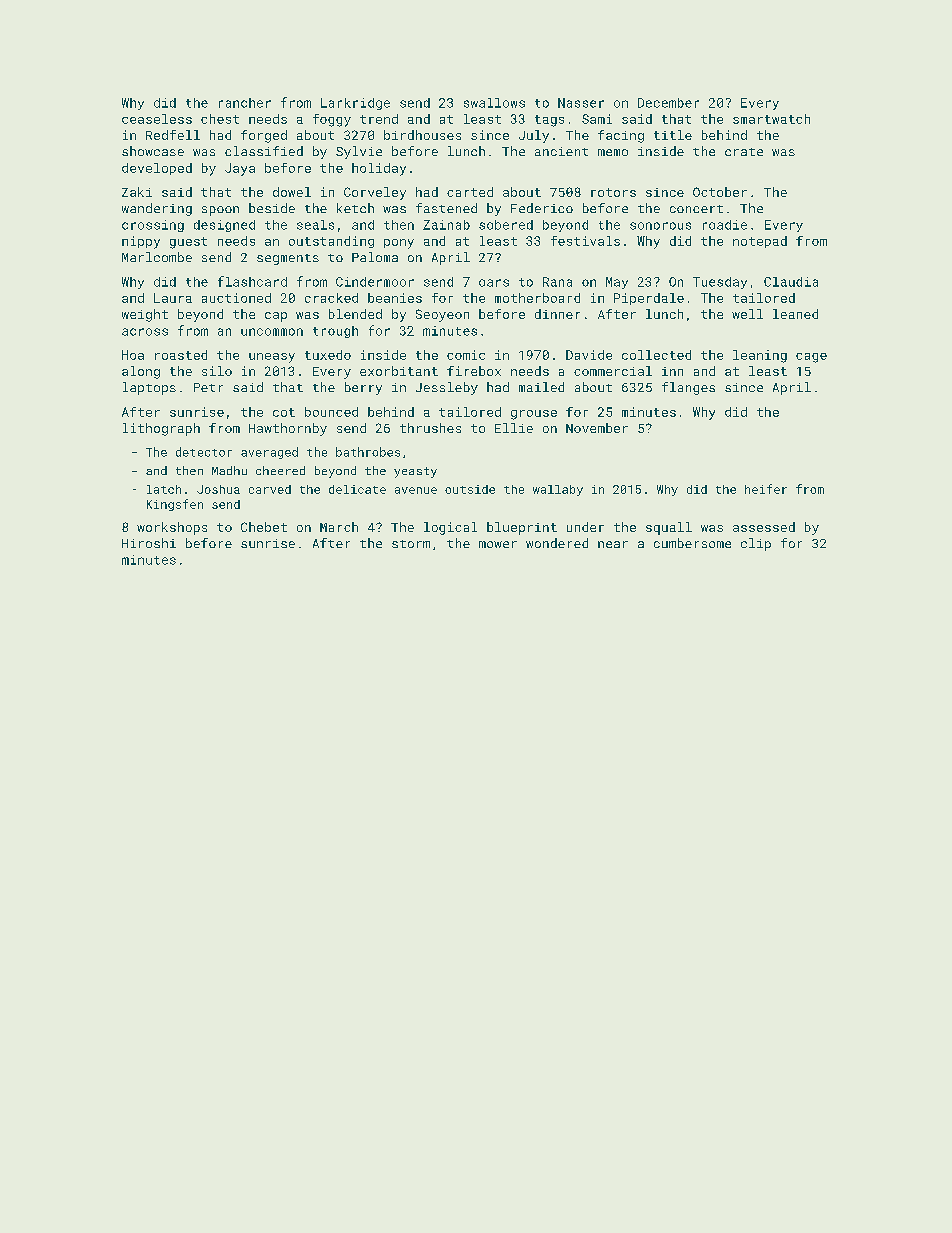 This screenshot has width=952, height=1233. I want to click on carved, so click(270, 489).
